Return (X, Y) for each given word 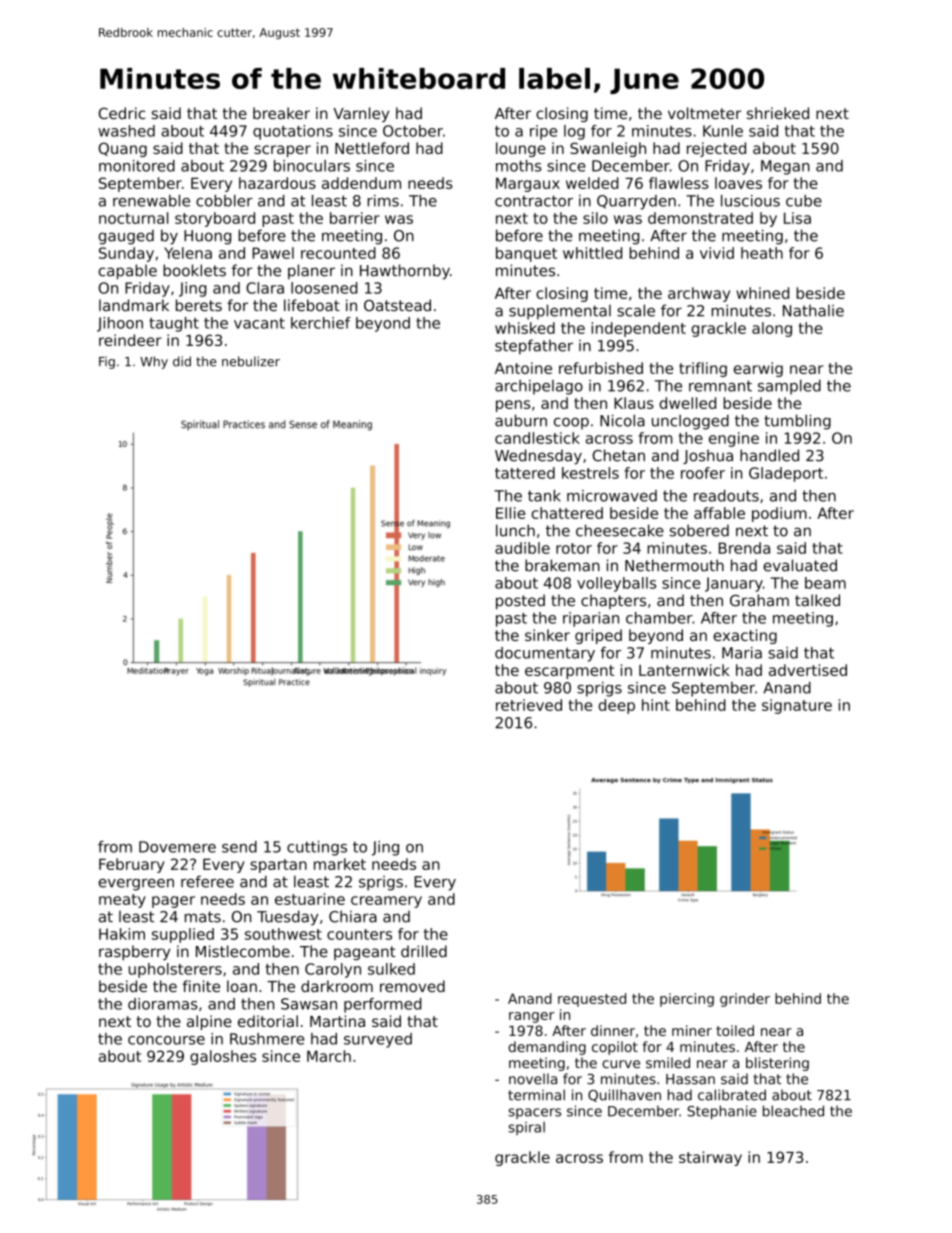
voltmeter (704, 113)
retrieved (529, 705)
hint (656, 705)
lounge (521, 149)
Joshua (708, 456)
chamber (659, 618)
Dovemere (177, 847)
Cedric (121, 113)
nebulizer (251, 361)
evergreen (136, 885)
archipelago (539, 387)
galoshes (223, 1057)
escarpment (569, 672)
